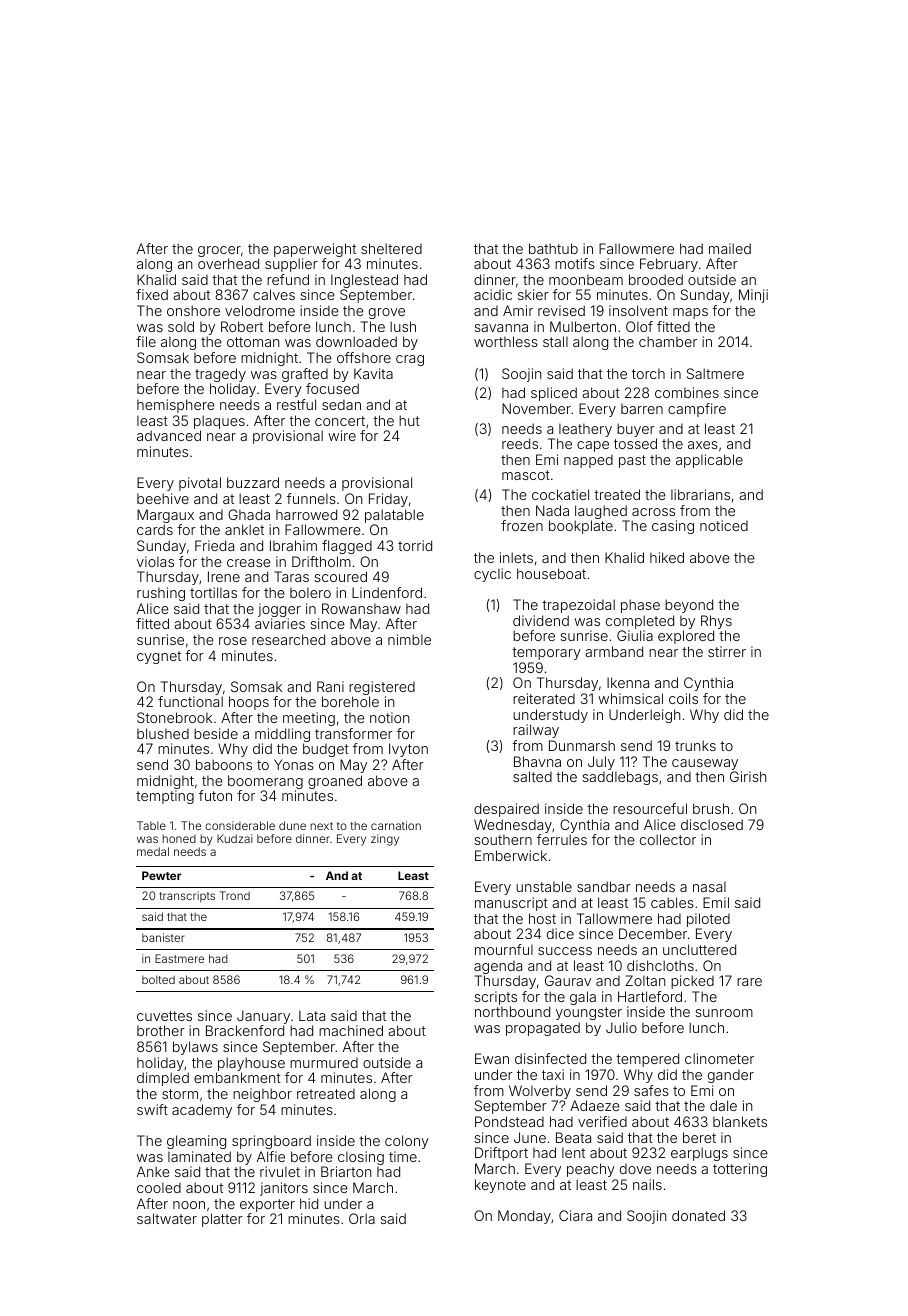 The width and height of the image is (908, 1316). I want to click on trapezoidal, so click(578, 606).
